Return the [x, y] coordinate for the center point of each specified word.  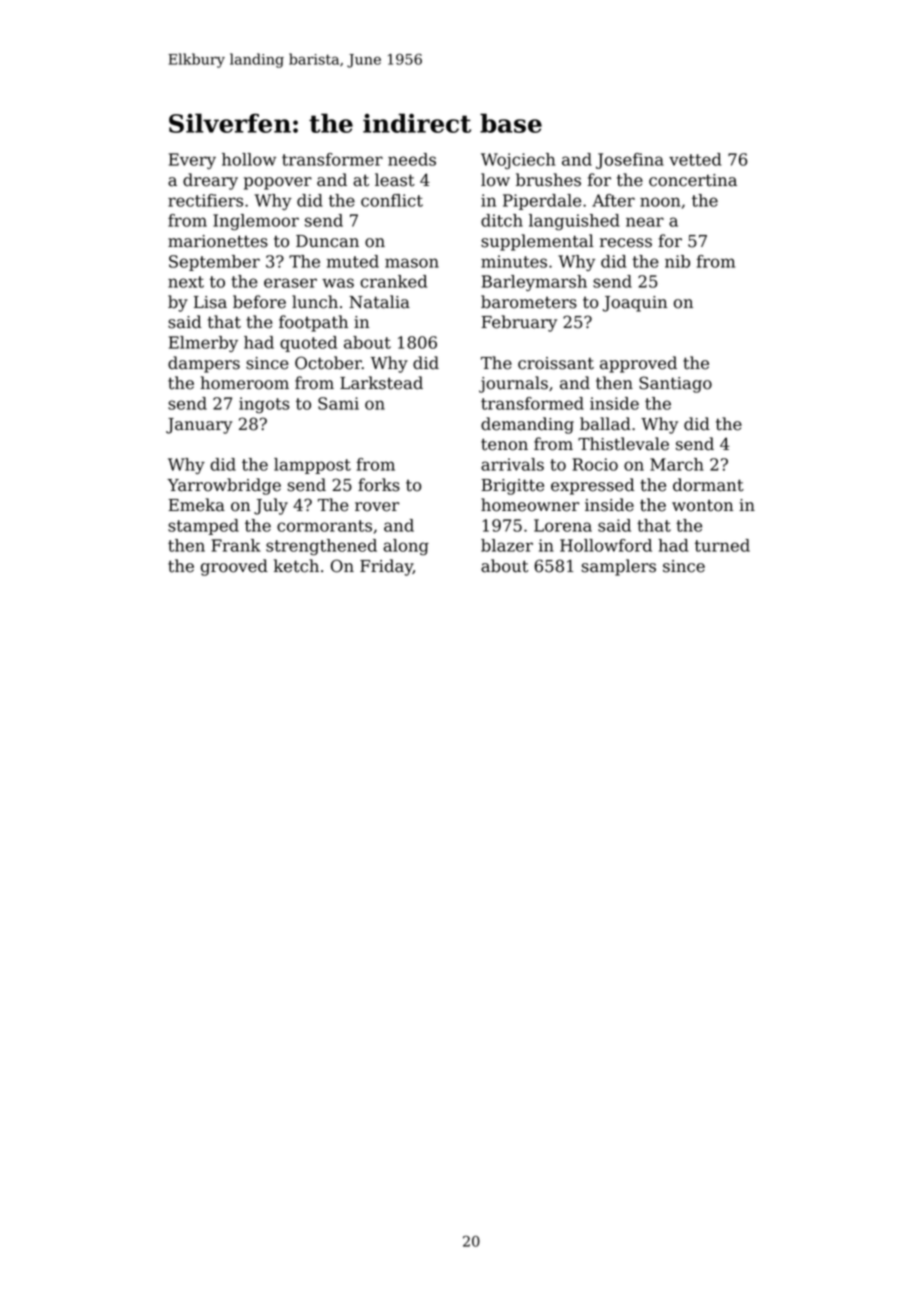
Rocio [595, 464]
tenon [504, 444]
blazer [507, 545]
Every [192, 161]
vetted [695, 159]
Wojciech [518, 161]
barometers [529, 302]
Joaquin [635, 304]
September [214, 263]
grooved [234, 567]
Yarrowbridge [224, 486]
